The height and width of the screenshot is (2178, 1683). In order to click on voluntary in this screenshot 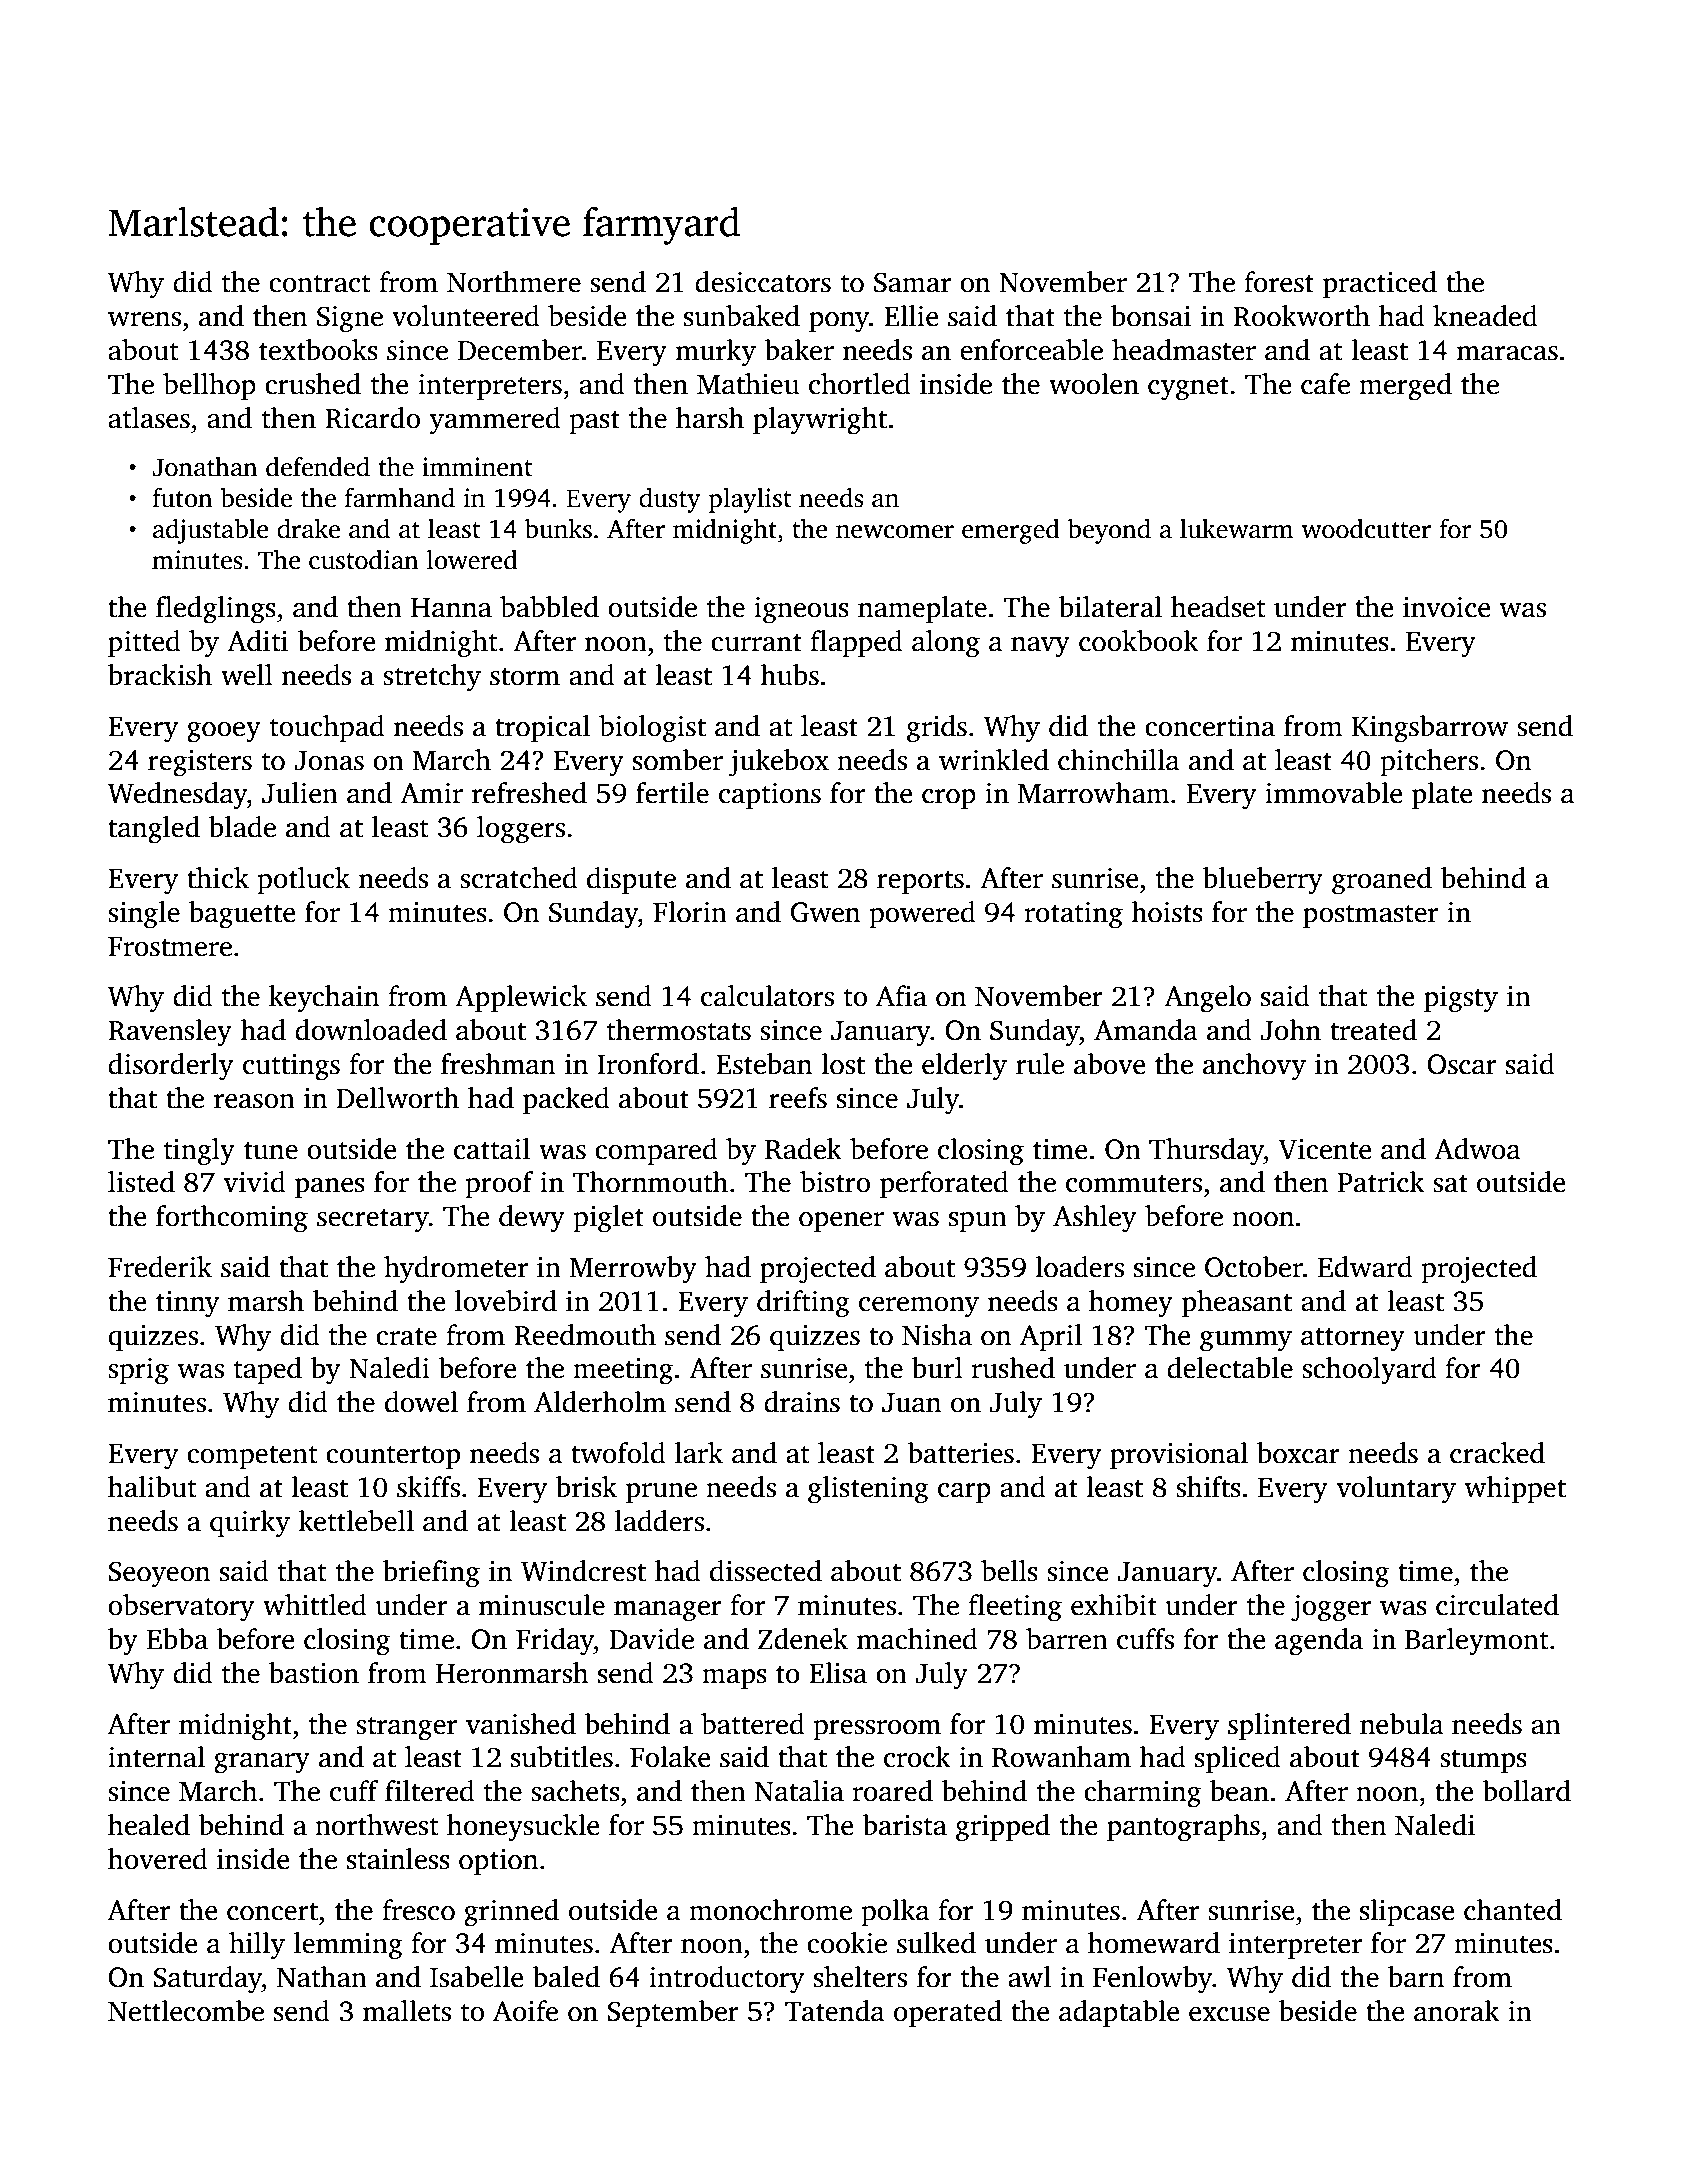, I will do `click(1396, 1490)`.
